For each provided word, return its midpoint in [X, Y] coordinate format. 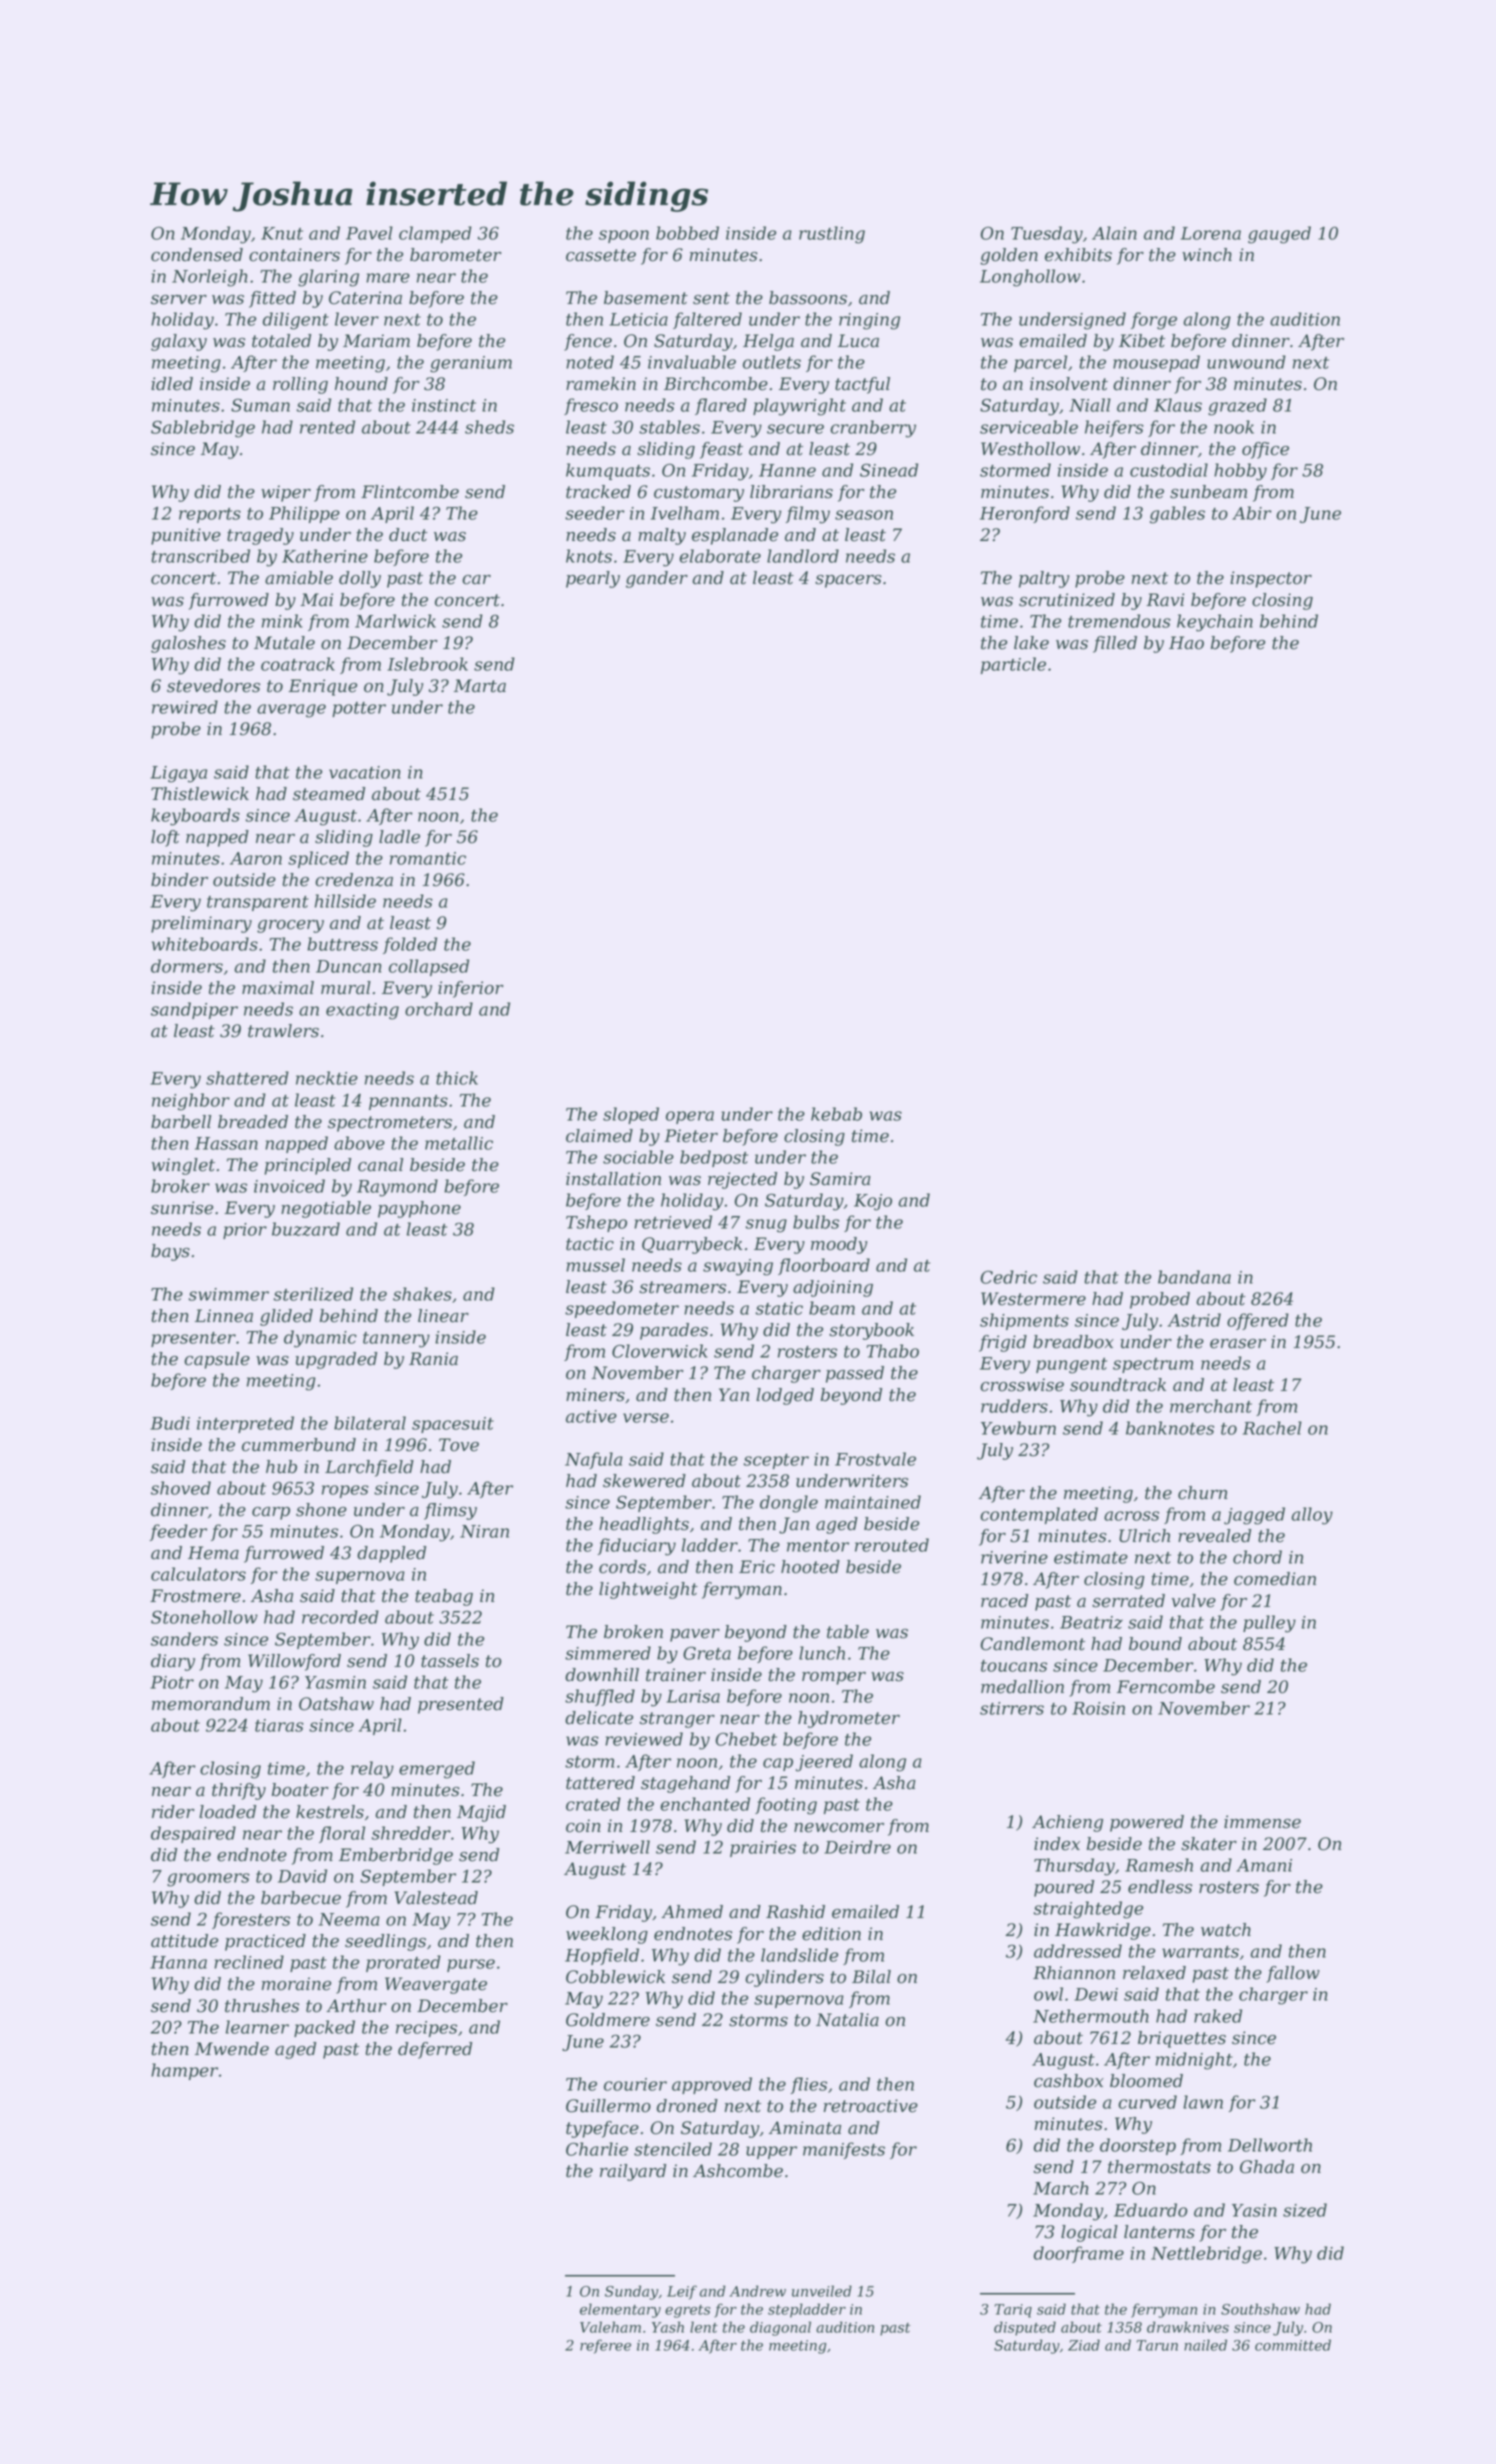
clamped [435, 234]
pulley [1269, 1624]
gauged [1279, 235]
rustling [832, 235]
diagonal [780, 2328]
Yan [734, 1395]
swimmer [228, 1294]
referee [605, 2346]
